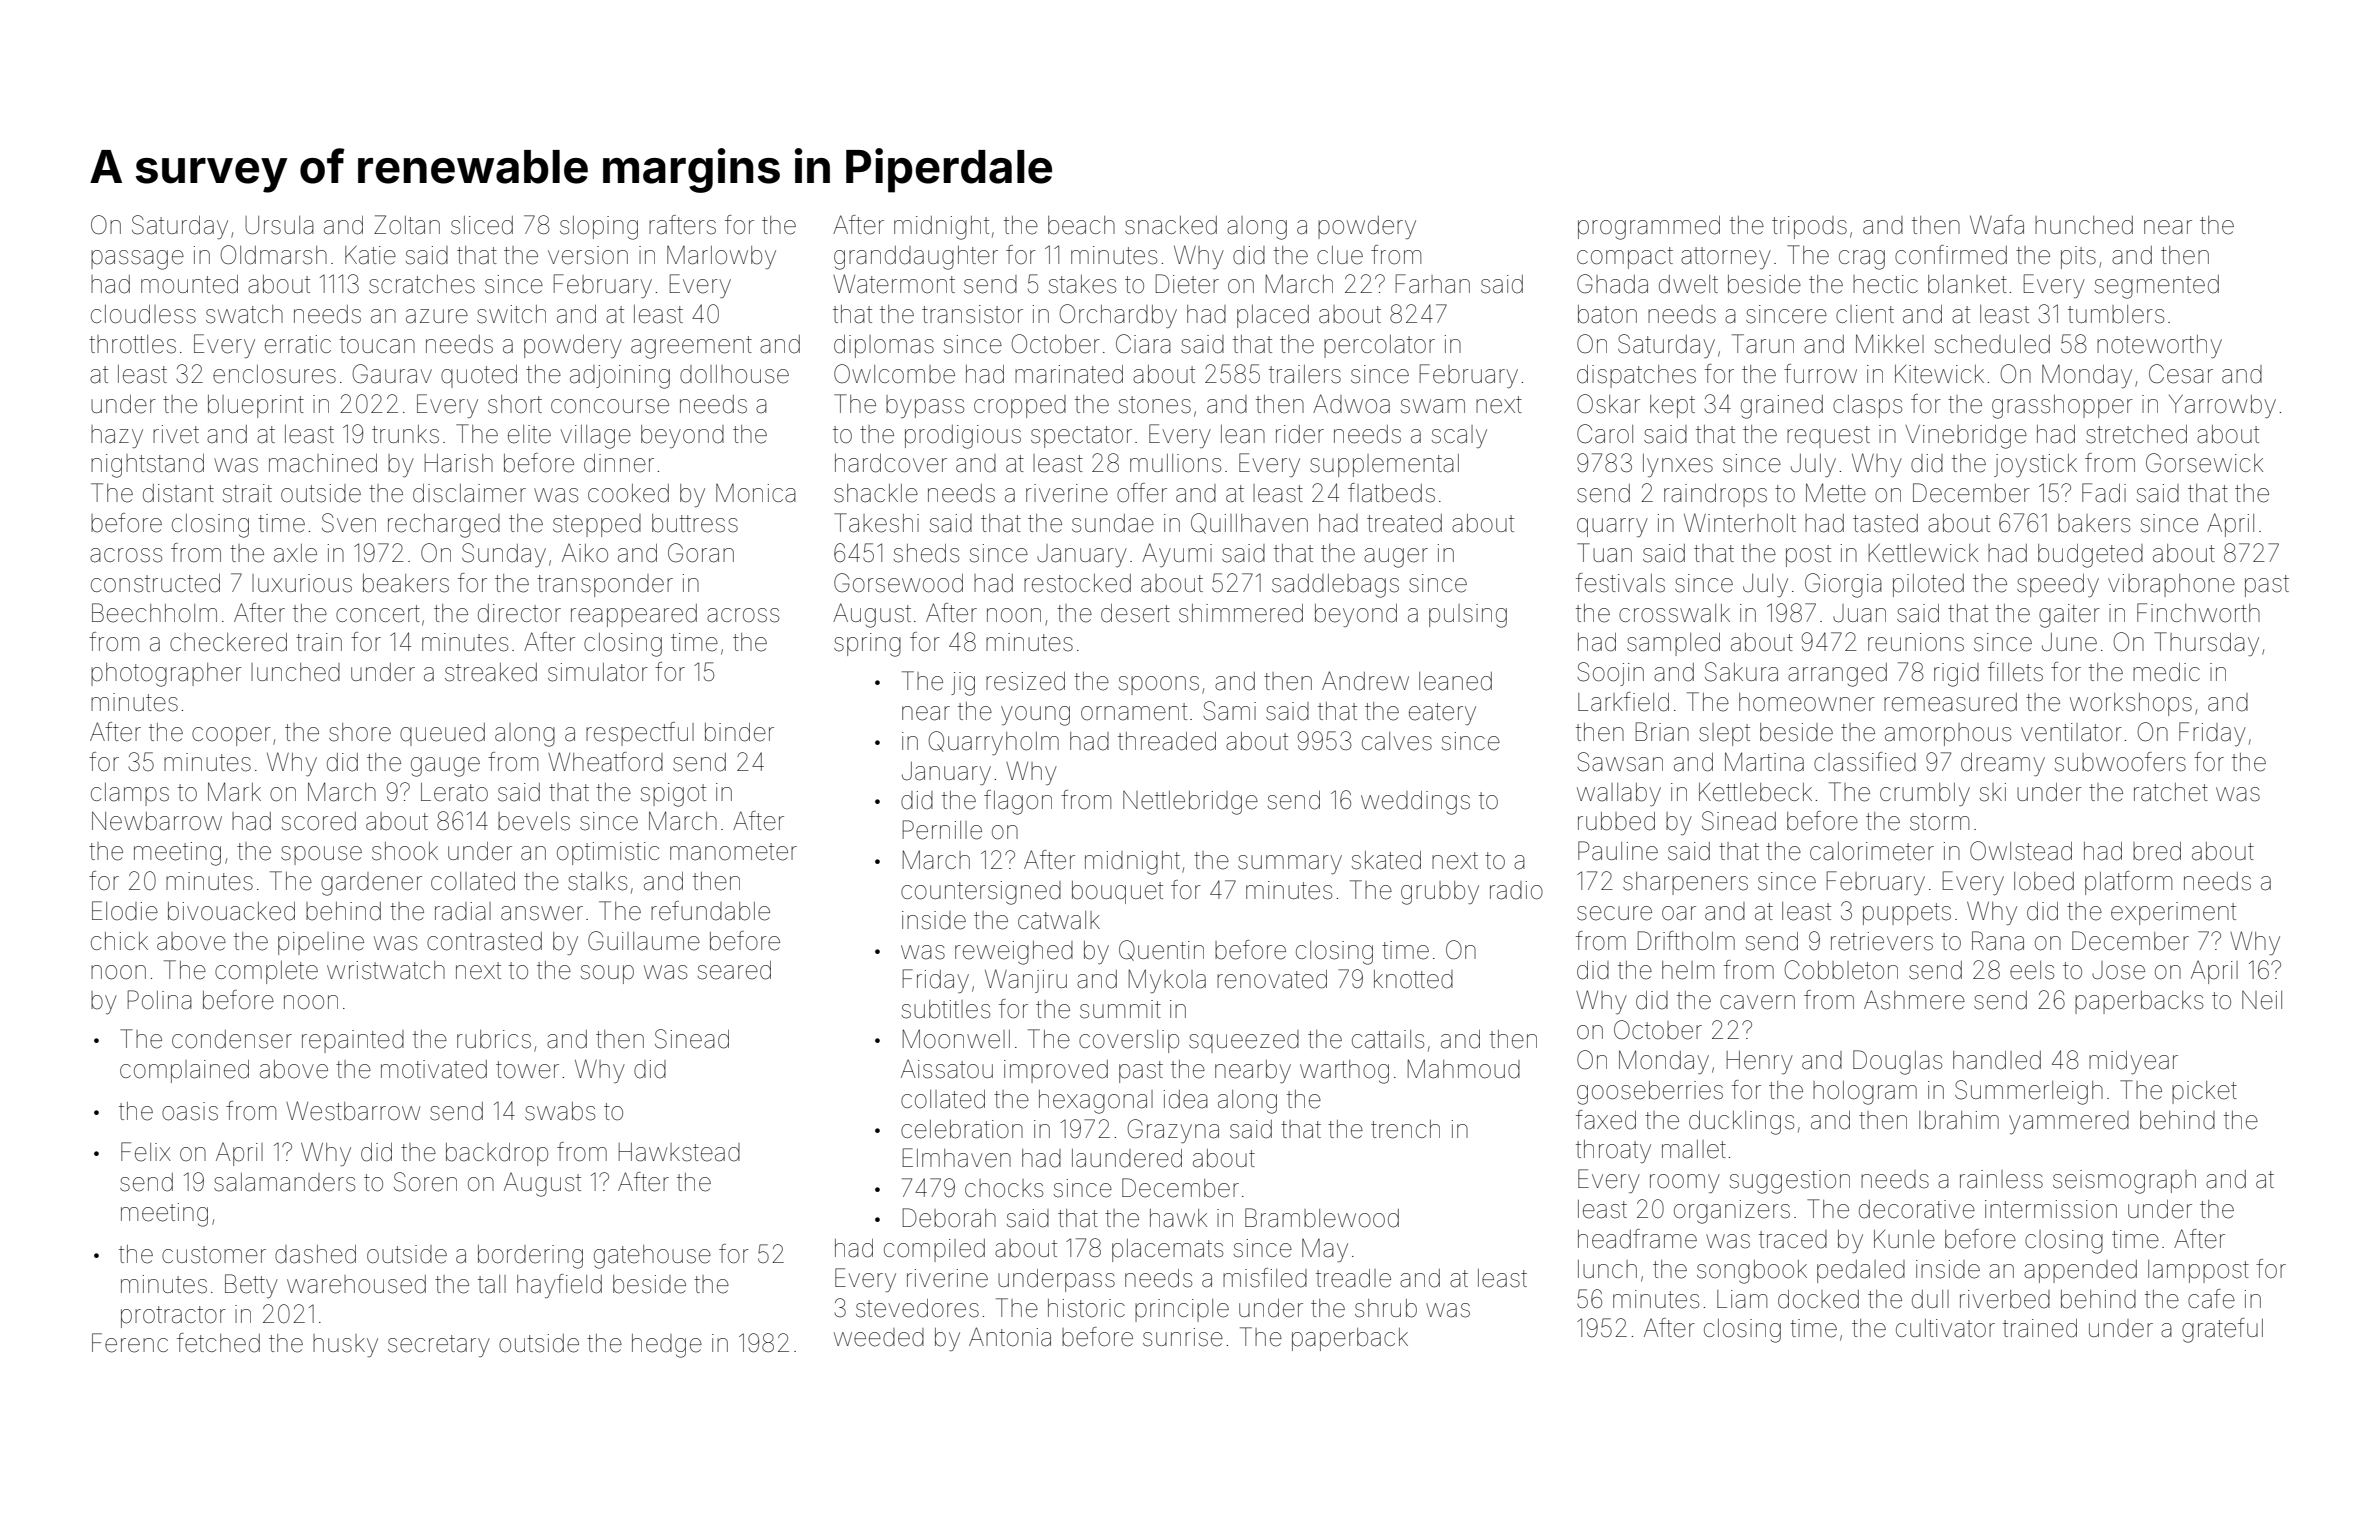 This page has height=1540, width=2380. Describe the element at coordinates (926, 553) in the page. I see `sheds` at that location.
